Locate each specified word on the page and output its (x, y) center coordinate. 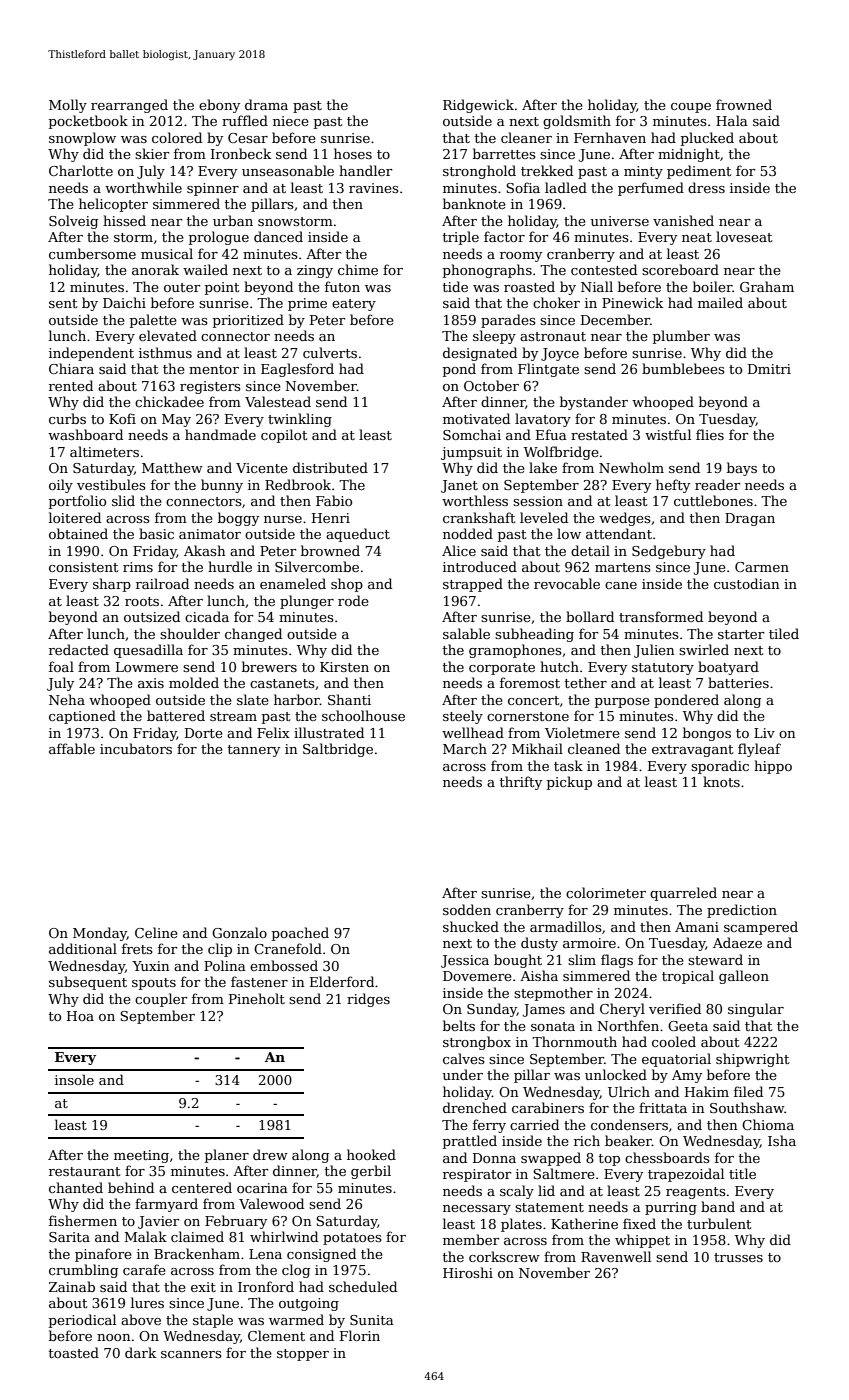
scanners (191, 1354)
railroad (162, 583)
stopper (303, 1355)
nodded (468, 533)
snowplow (82, 139)
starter (741, 634)
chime (358, 269)
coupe (691, 108)
